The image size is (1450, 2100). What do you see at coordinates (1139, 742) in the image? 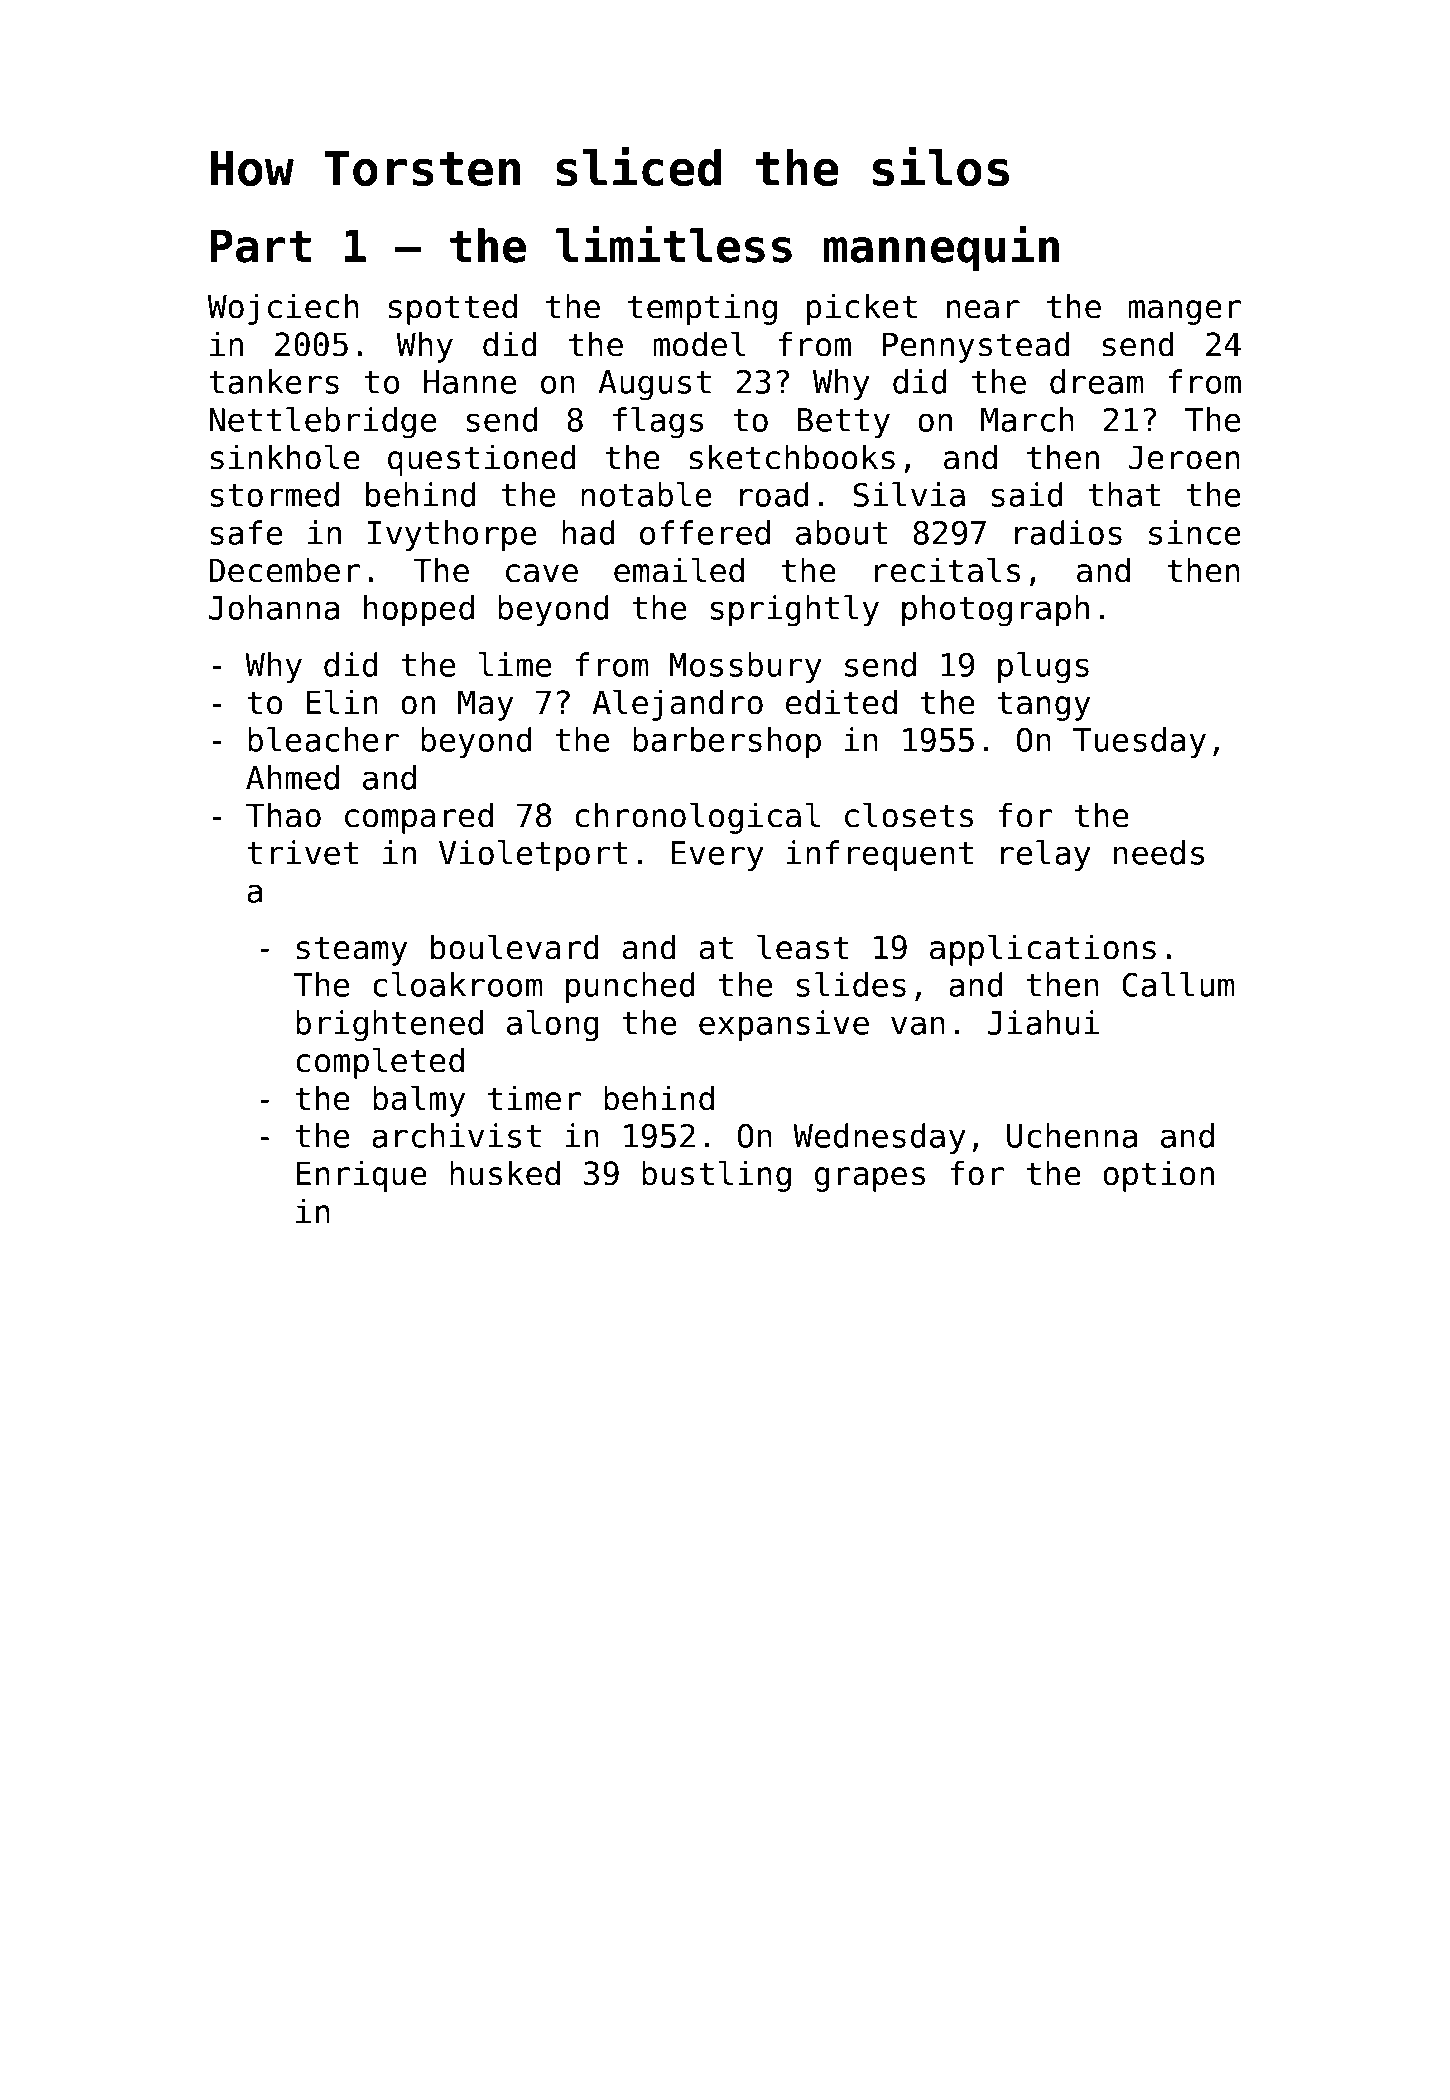
I see `Tuesday` at bounding box center [1139, 742].
